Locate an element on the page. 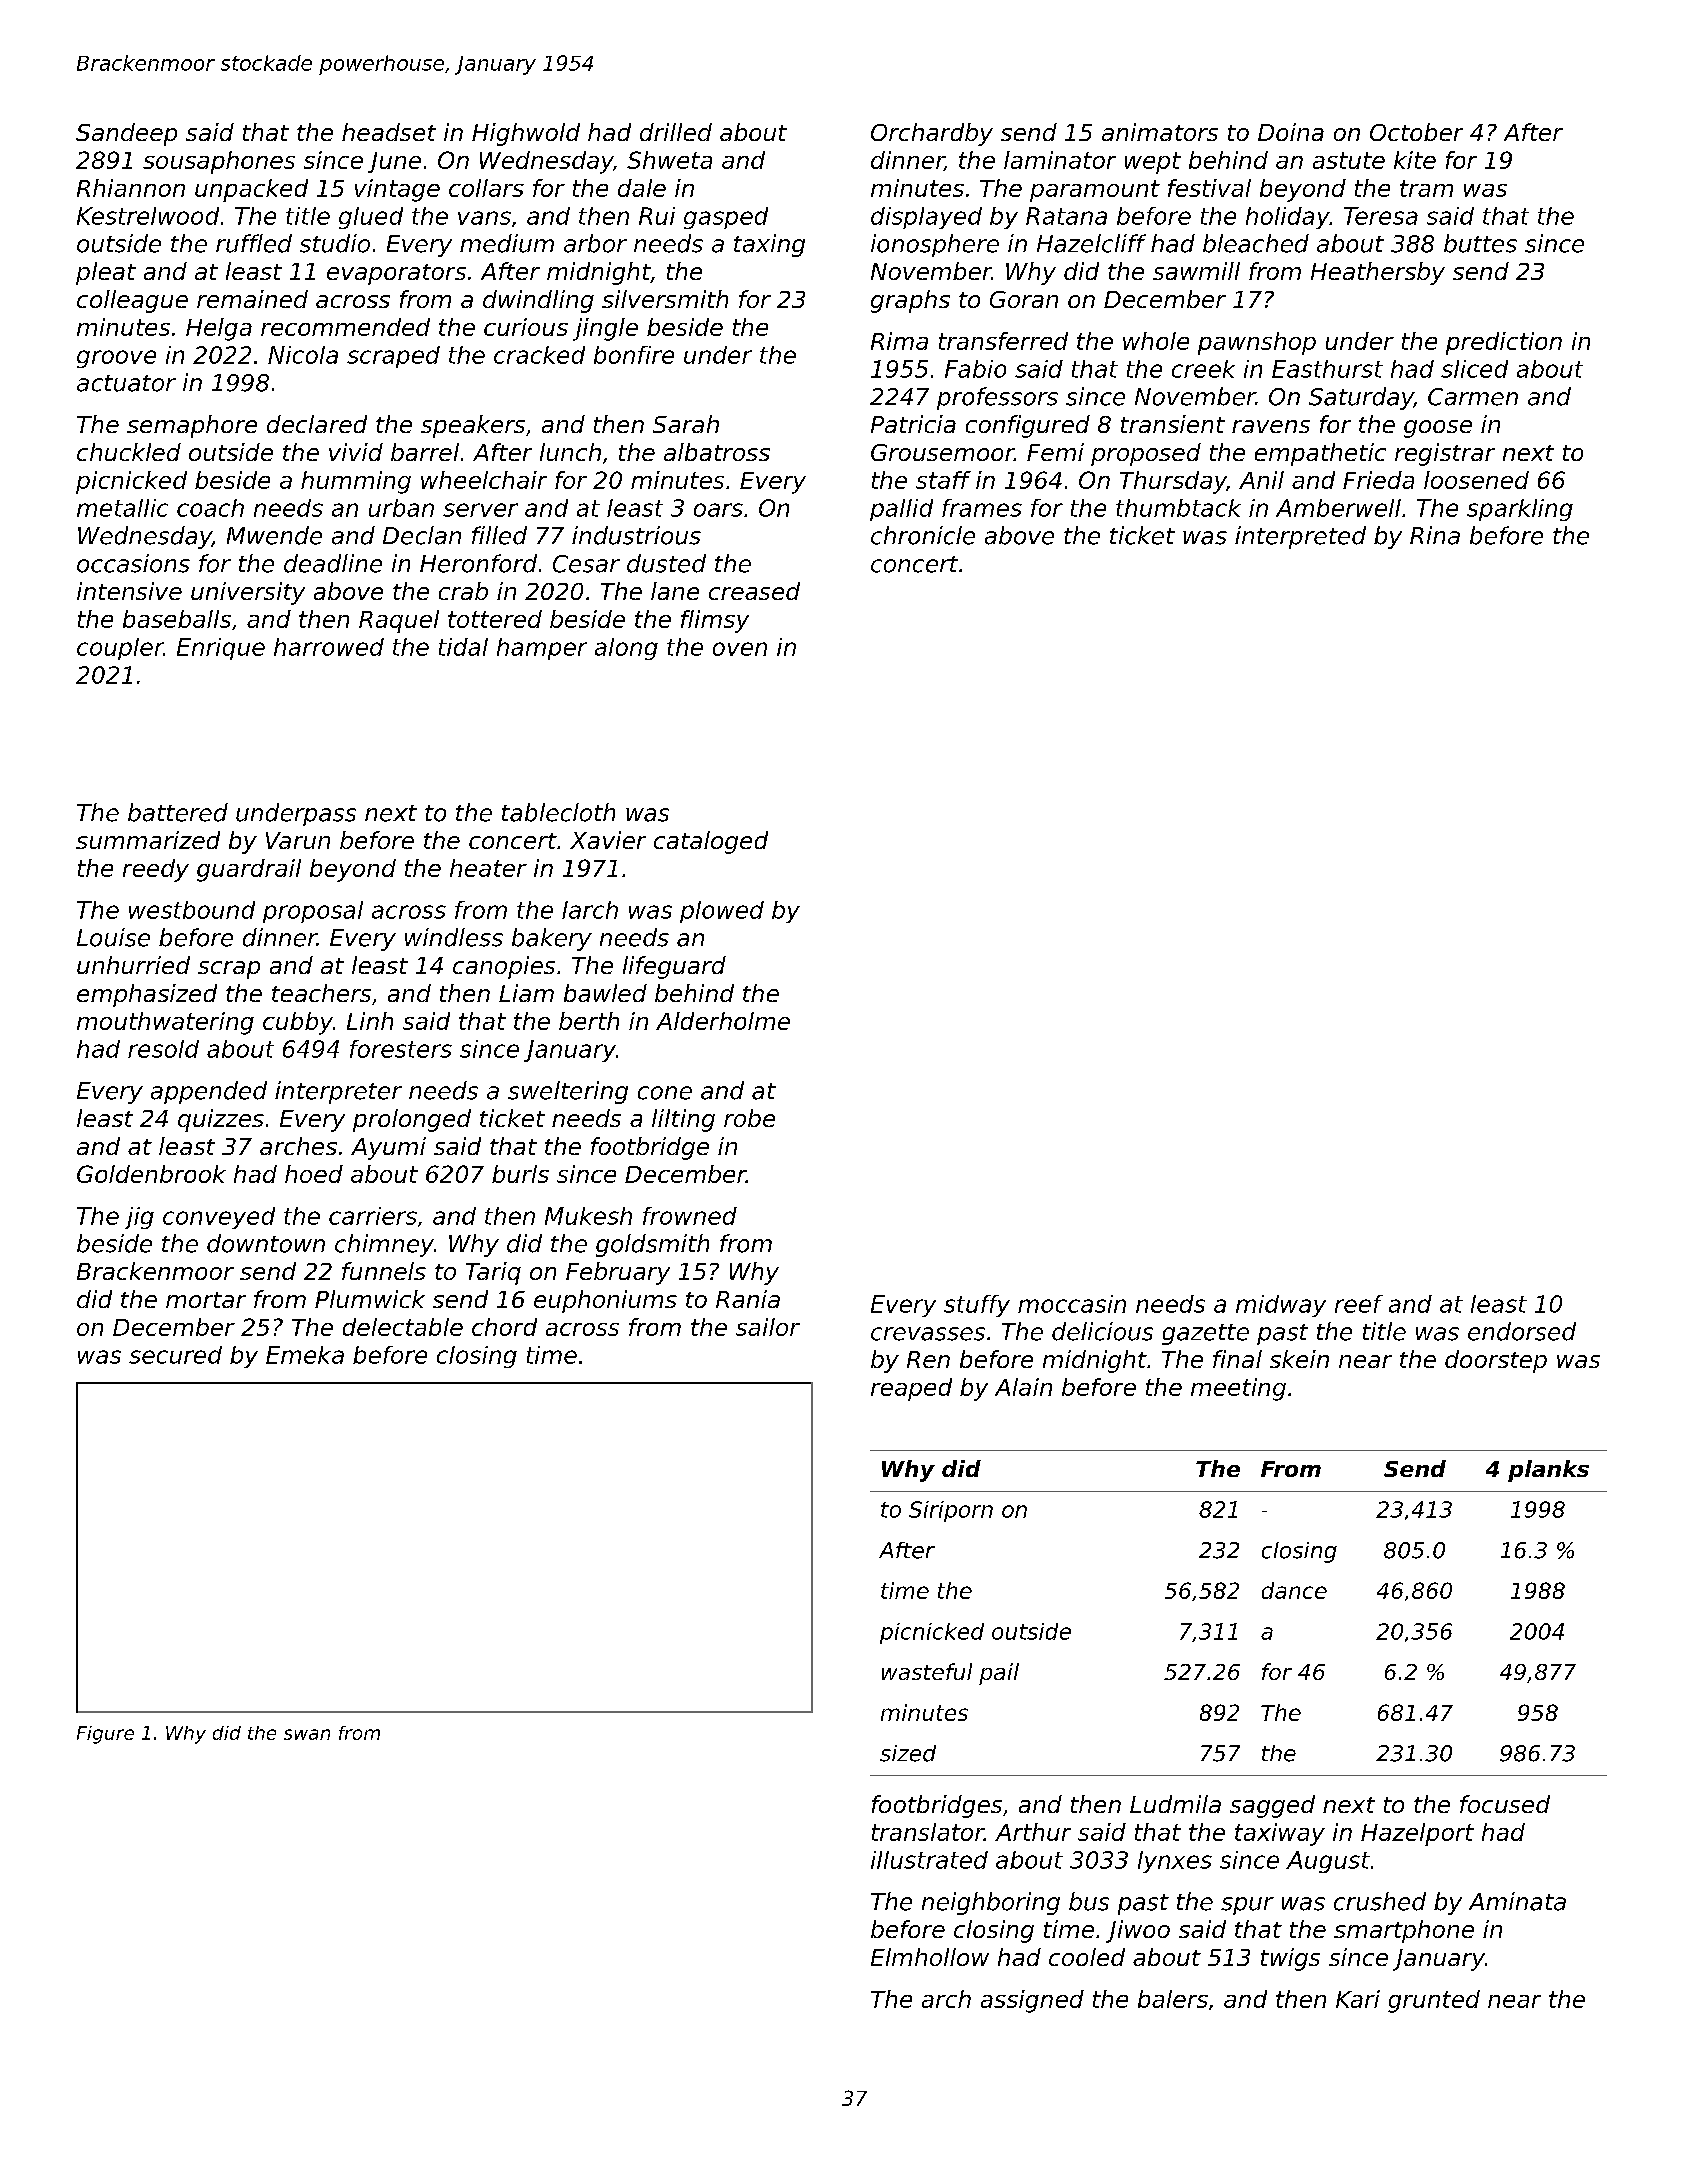  unhurried is located at coordinates (133, 965).
